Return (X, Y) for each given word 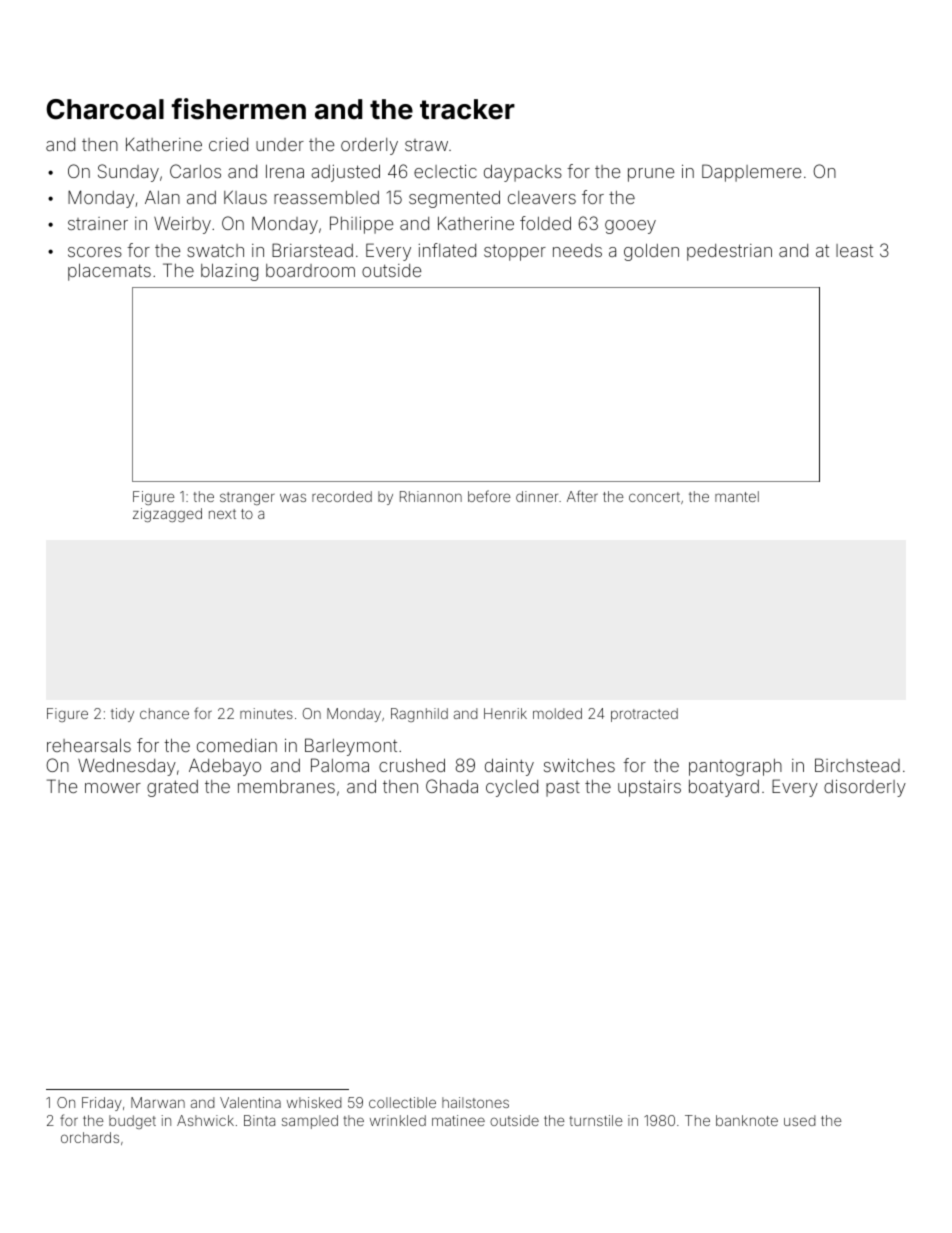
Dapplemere (751, 173)
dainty (509, 767)
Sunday (128, 173)
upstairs (649, 788)
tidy (122, 715)
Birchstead (857, 765)
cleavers (542, 197)
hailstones (475, 1102)
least (854, 250)
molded (557, 713)
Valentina (250, 1102)
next (222, 514)
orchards (90, 1137)
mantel (737, 496)
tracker (467, 109)
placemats (109, 272)
